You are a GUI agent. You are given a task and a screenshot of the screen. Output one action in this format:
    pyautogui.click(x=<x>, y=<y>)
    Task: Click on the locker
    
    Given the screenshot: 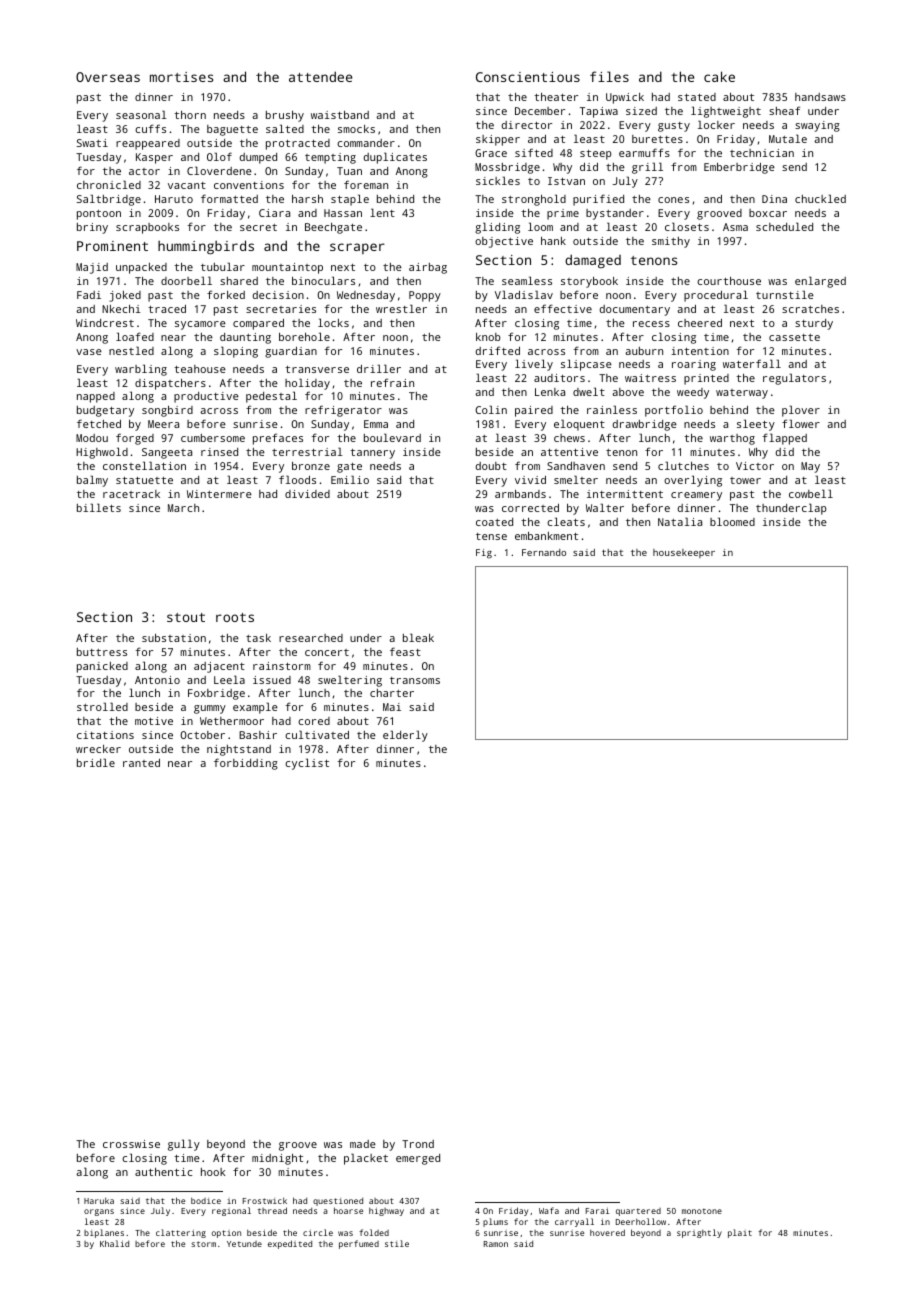 What is the action you would take?
    pyautogui.click(x=716, y=124)
